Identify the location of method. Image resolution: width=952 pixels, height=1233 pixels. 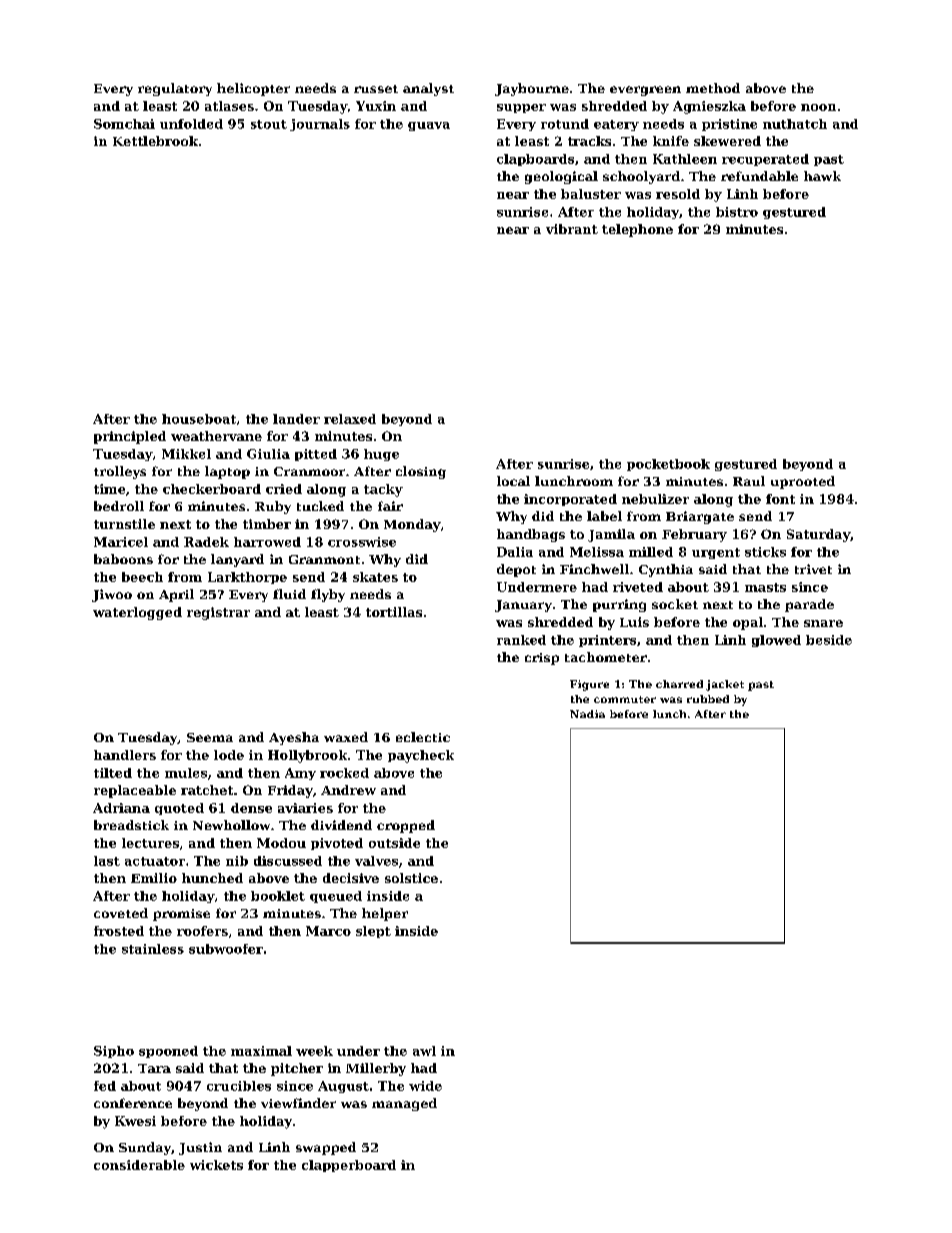
(713, 88).
